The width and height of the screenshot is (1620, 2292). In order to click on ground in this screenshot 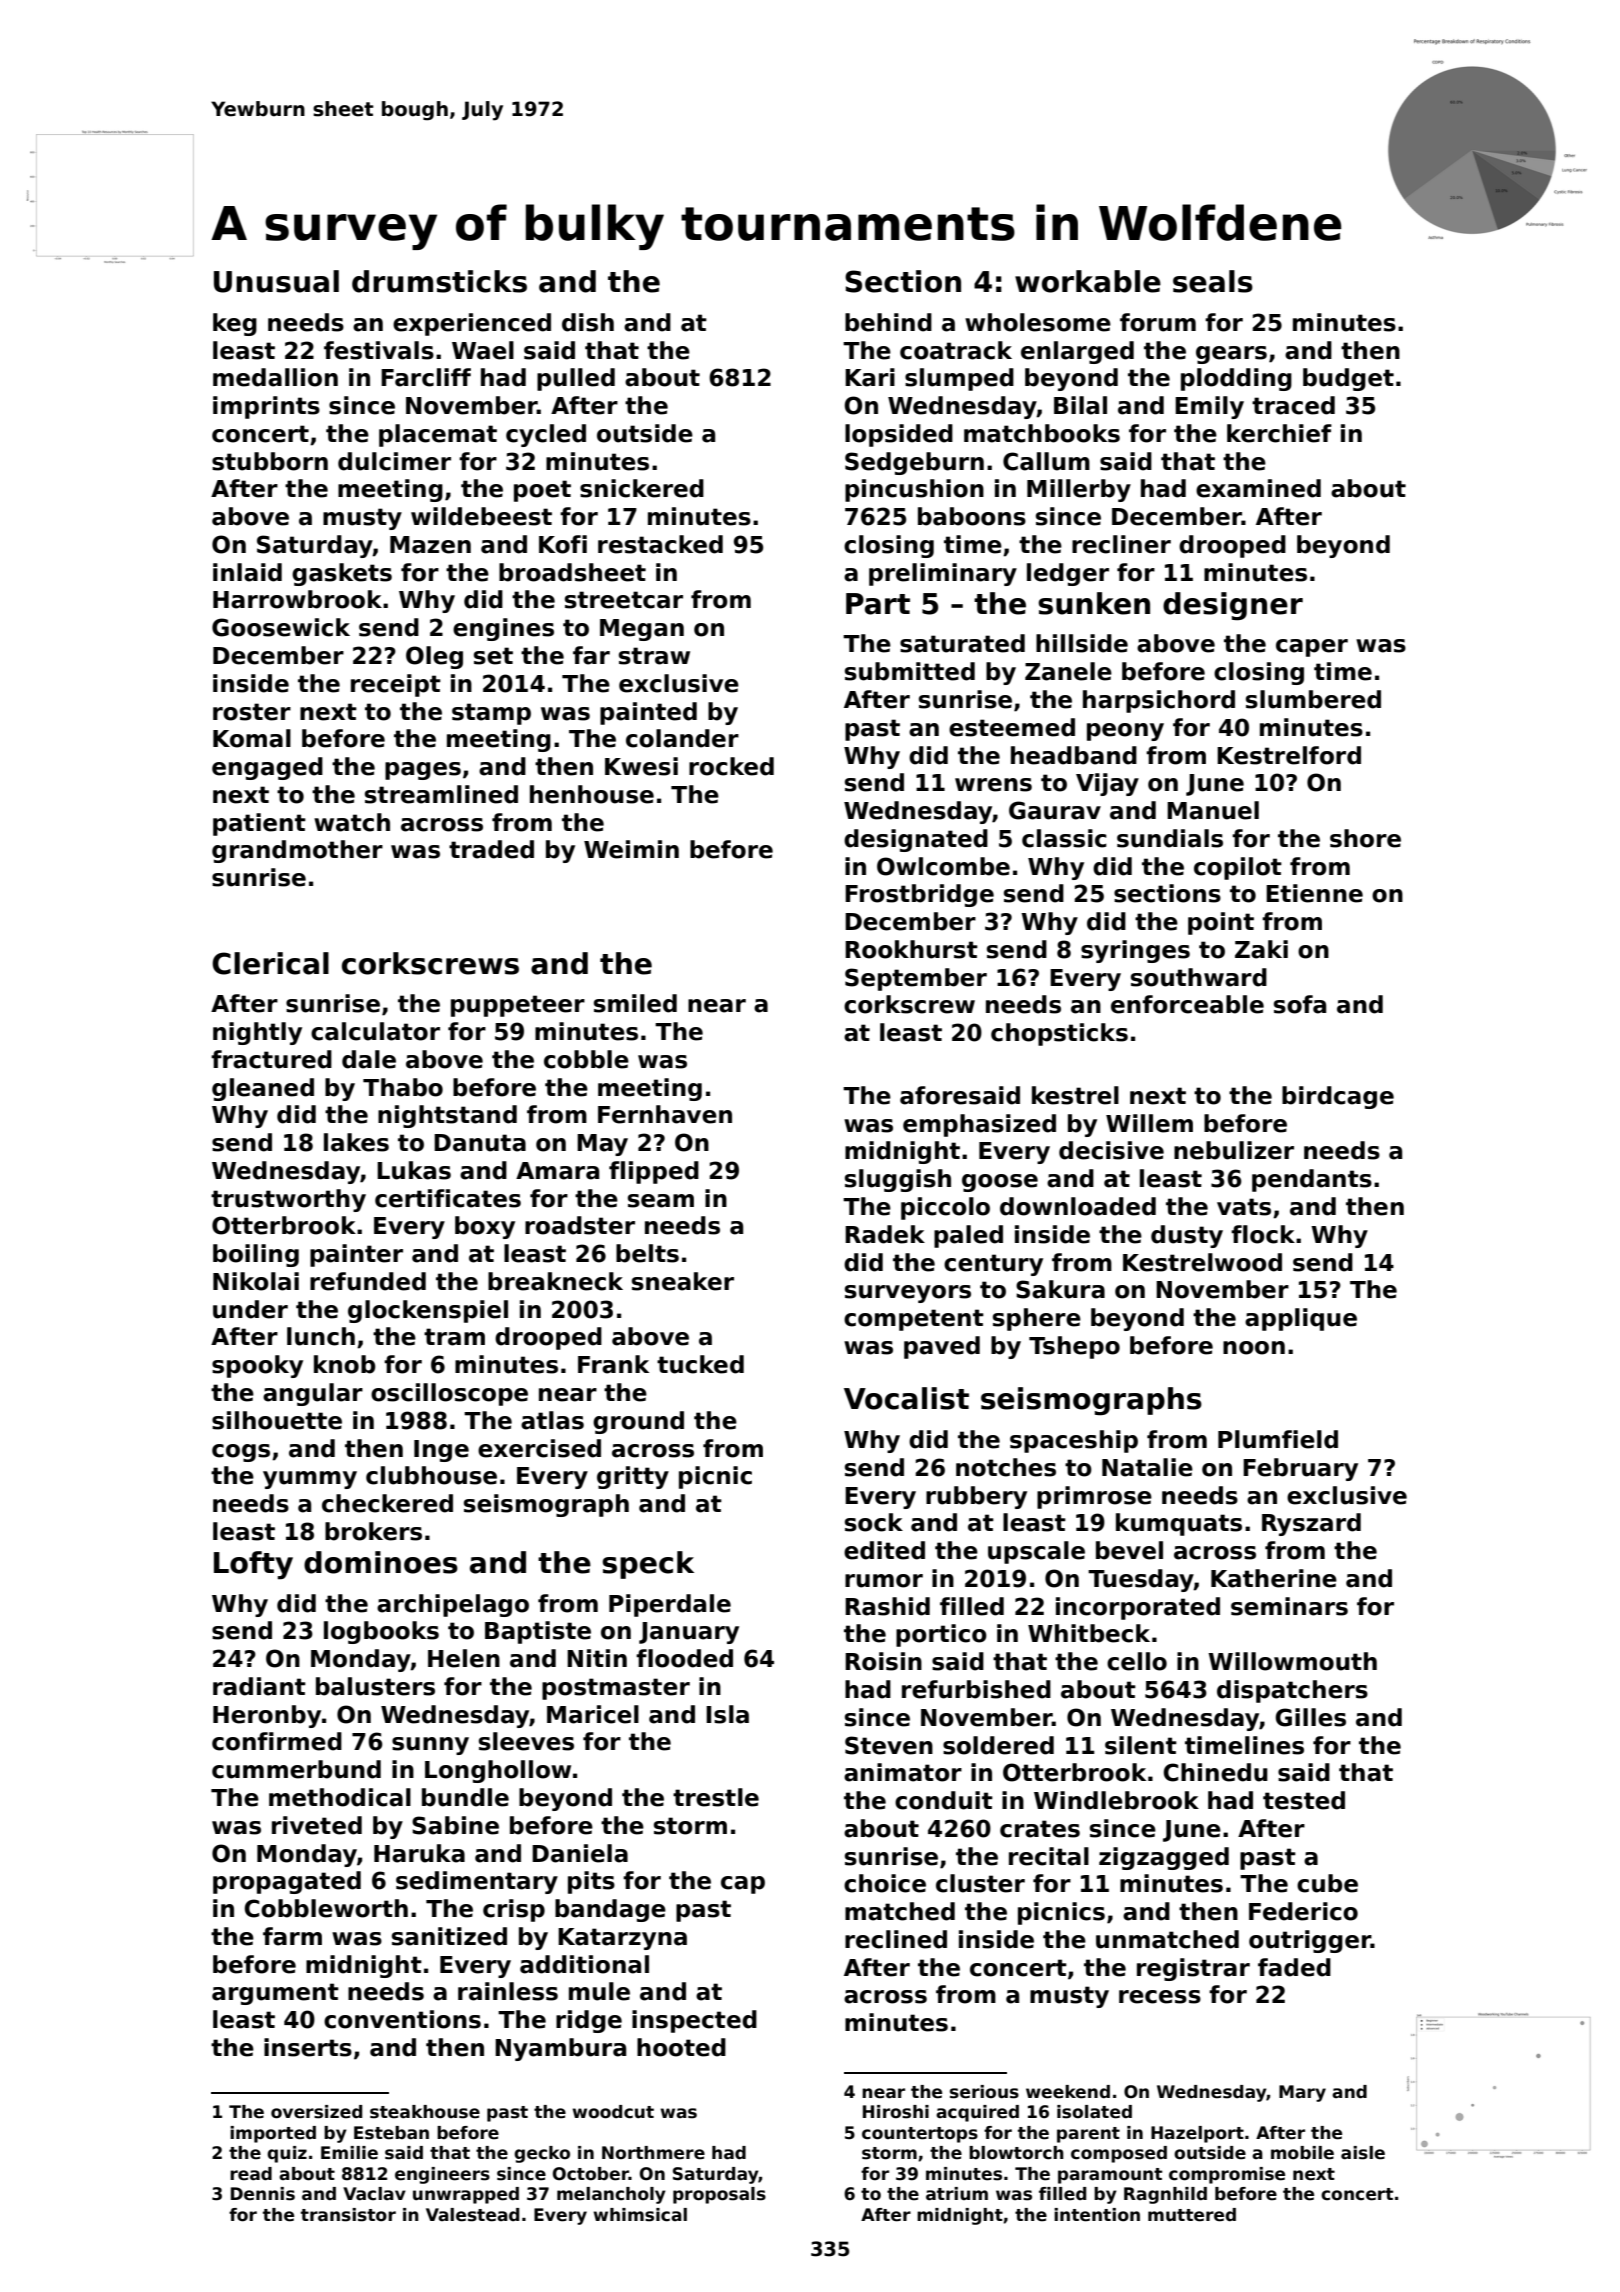, I will do `click(638, 1422)`.
